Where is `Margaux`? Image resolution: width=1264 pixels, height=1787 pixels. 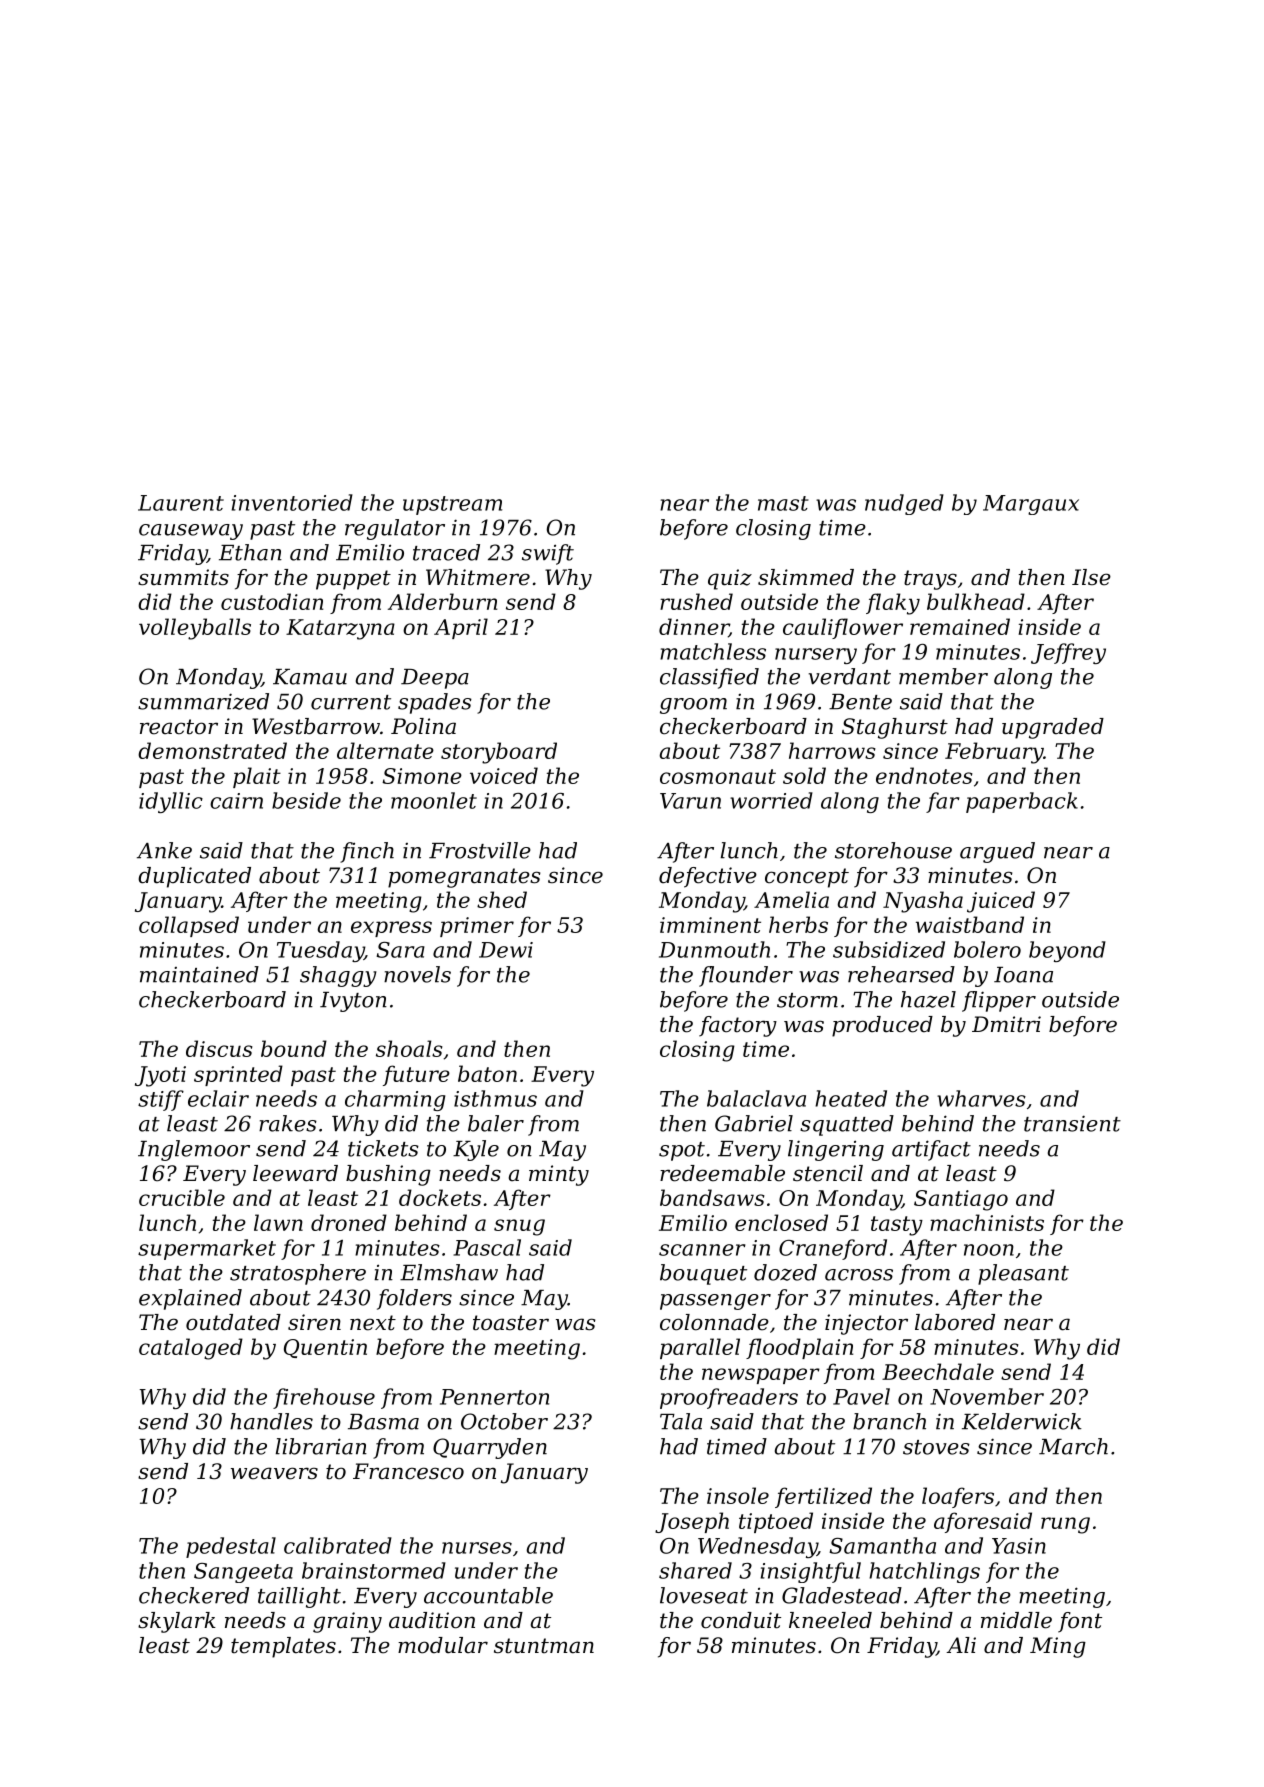
Margaux is located at coordinates (1031, 505).
